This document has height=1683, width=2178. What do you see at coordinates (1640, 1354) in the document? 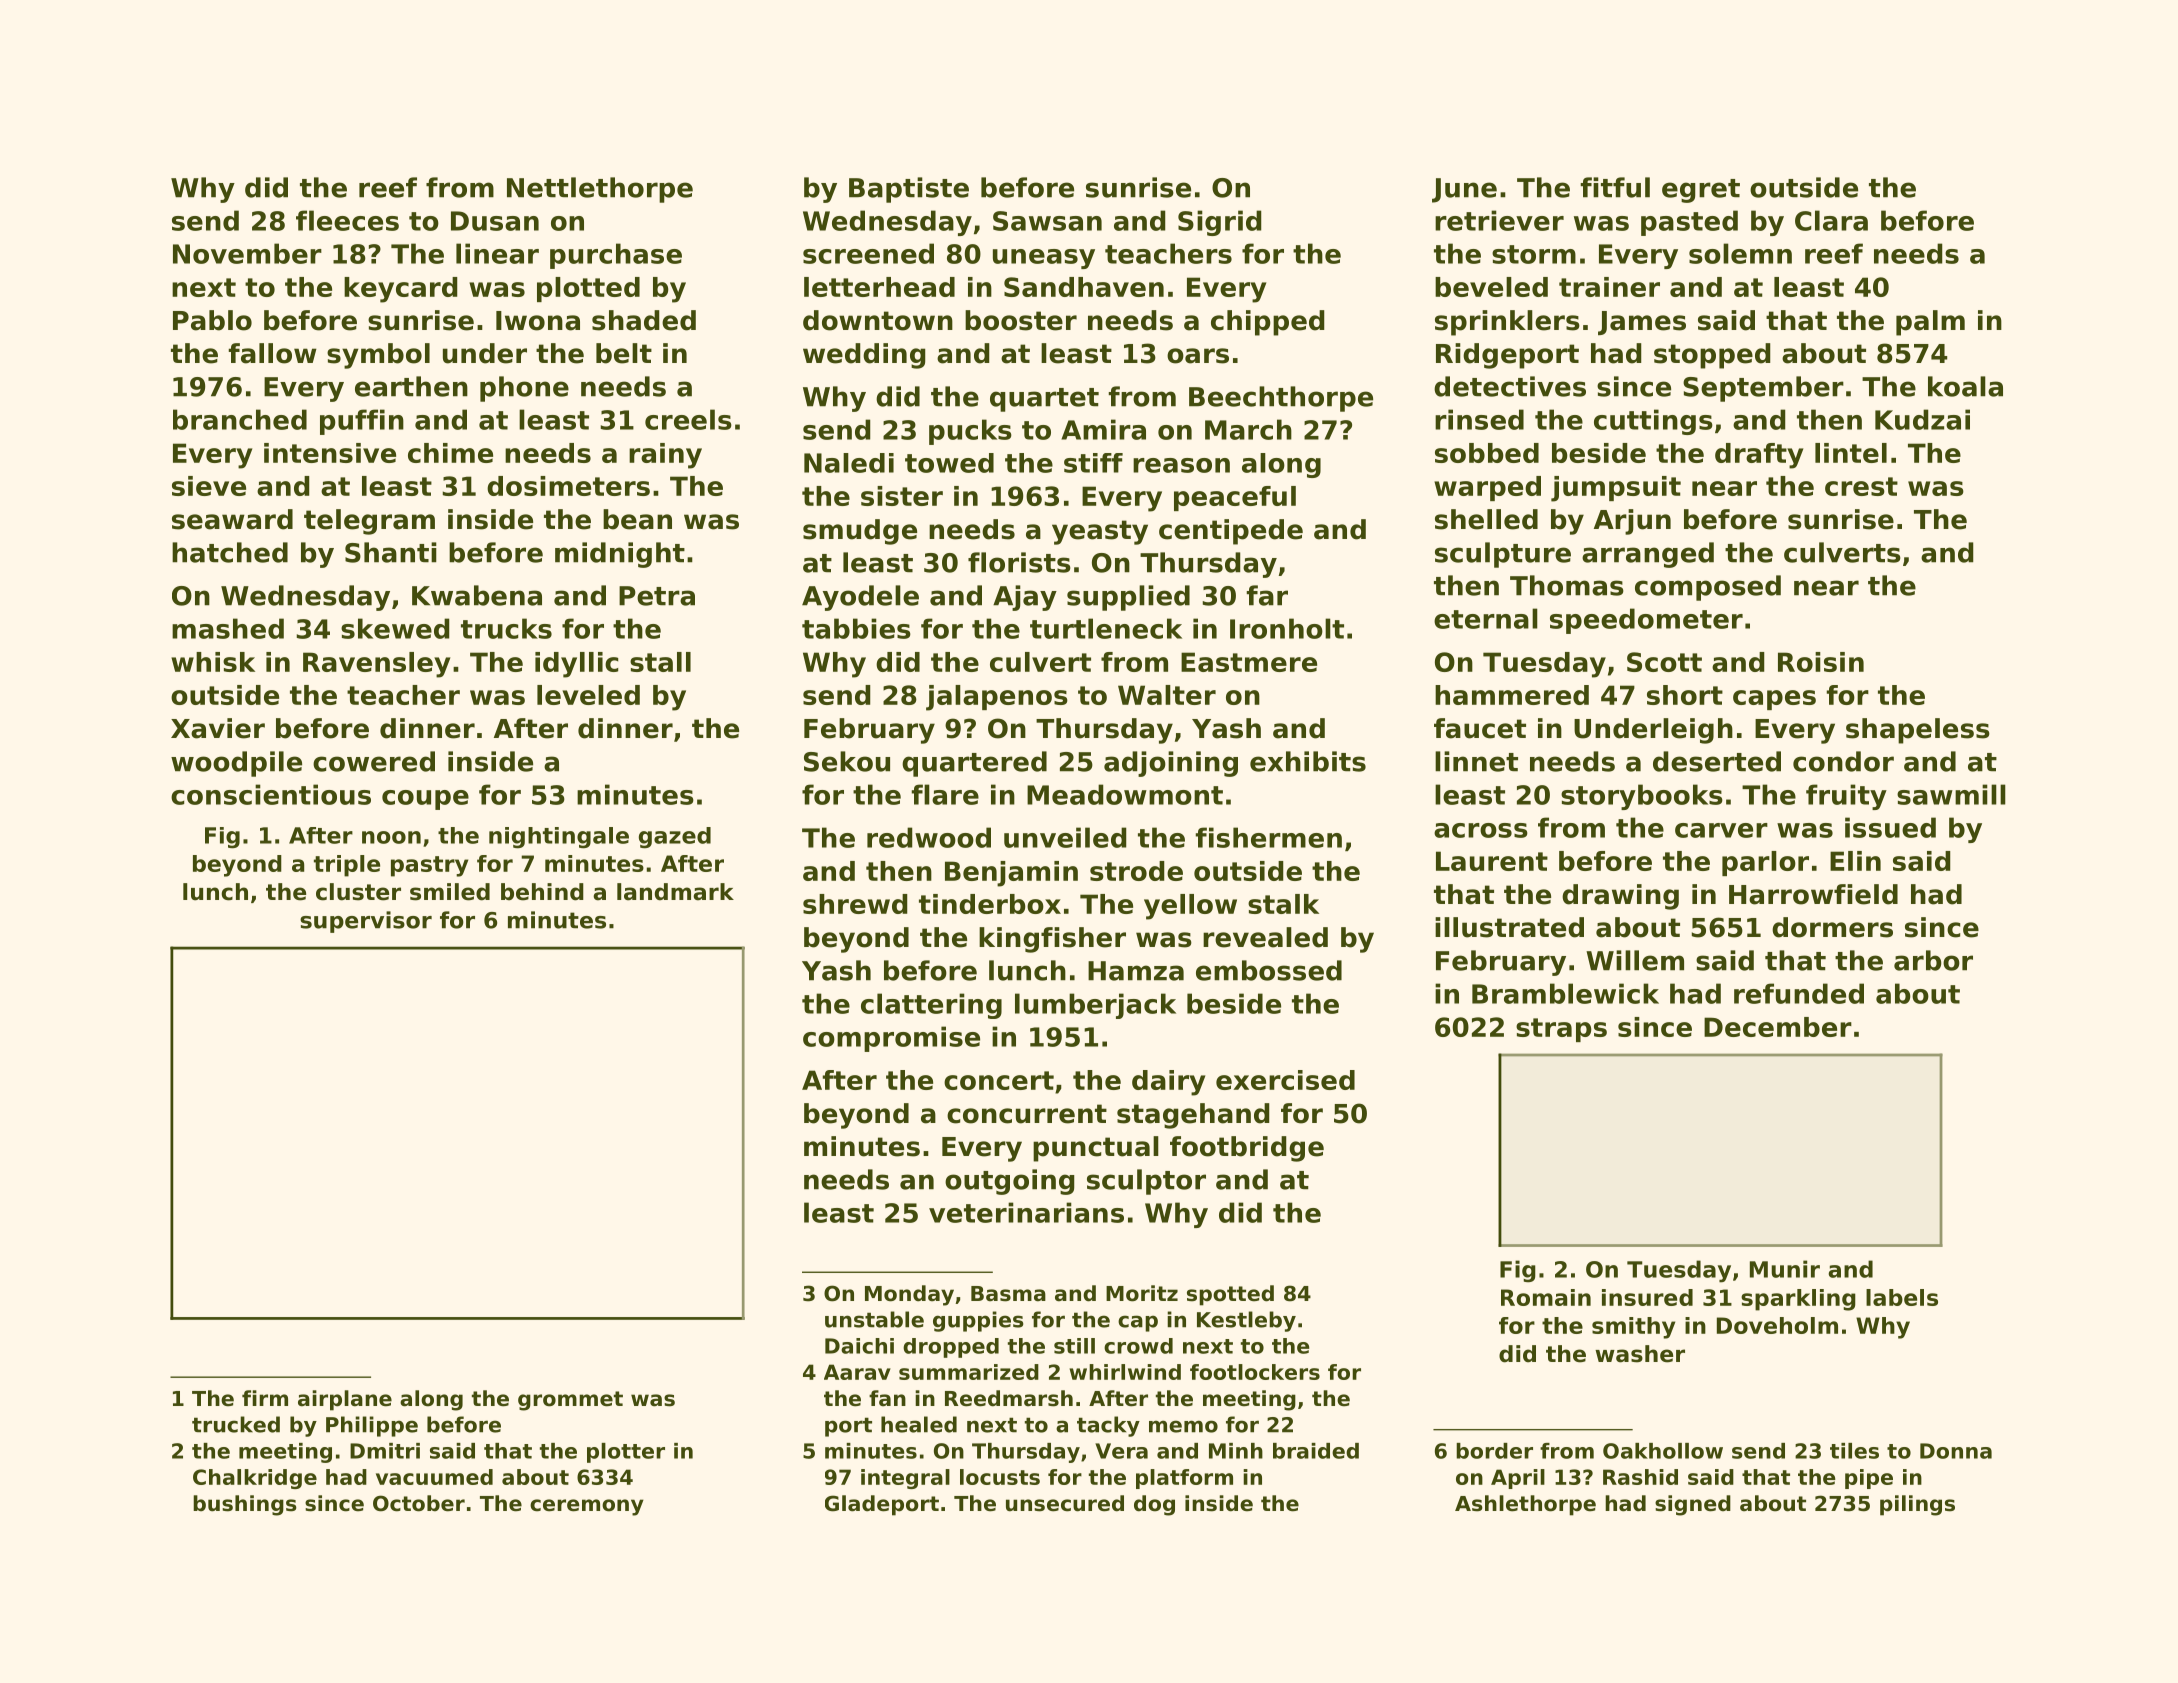
I see `washer` at bounding box center [1640, 1354].
